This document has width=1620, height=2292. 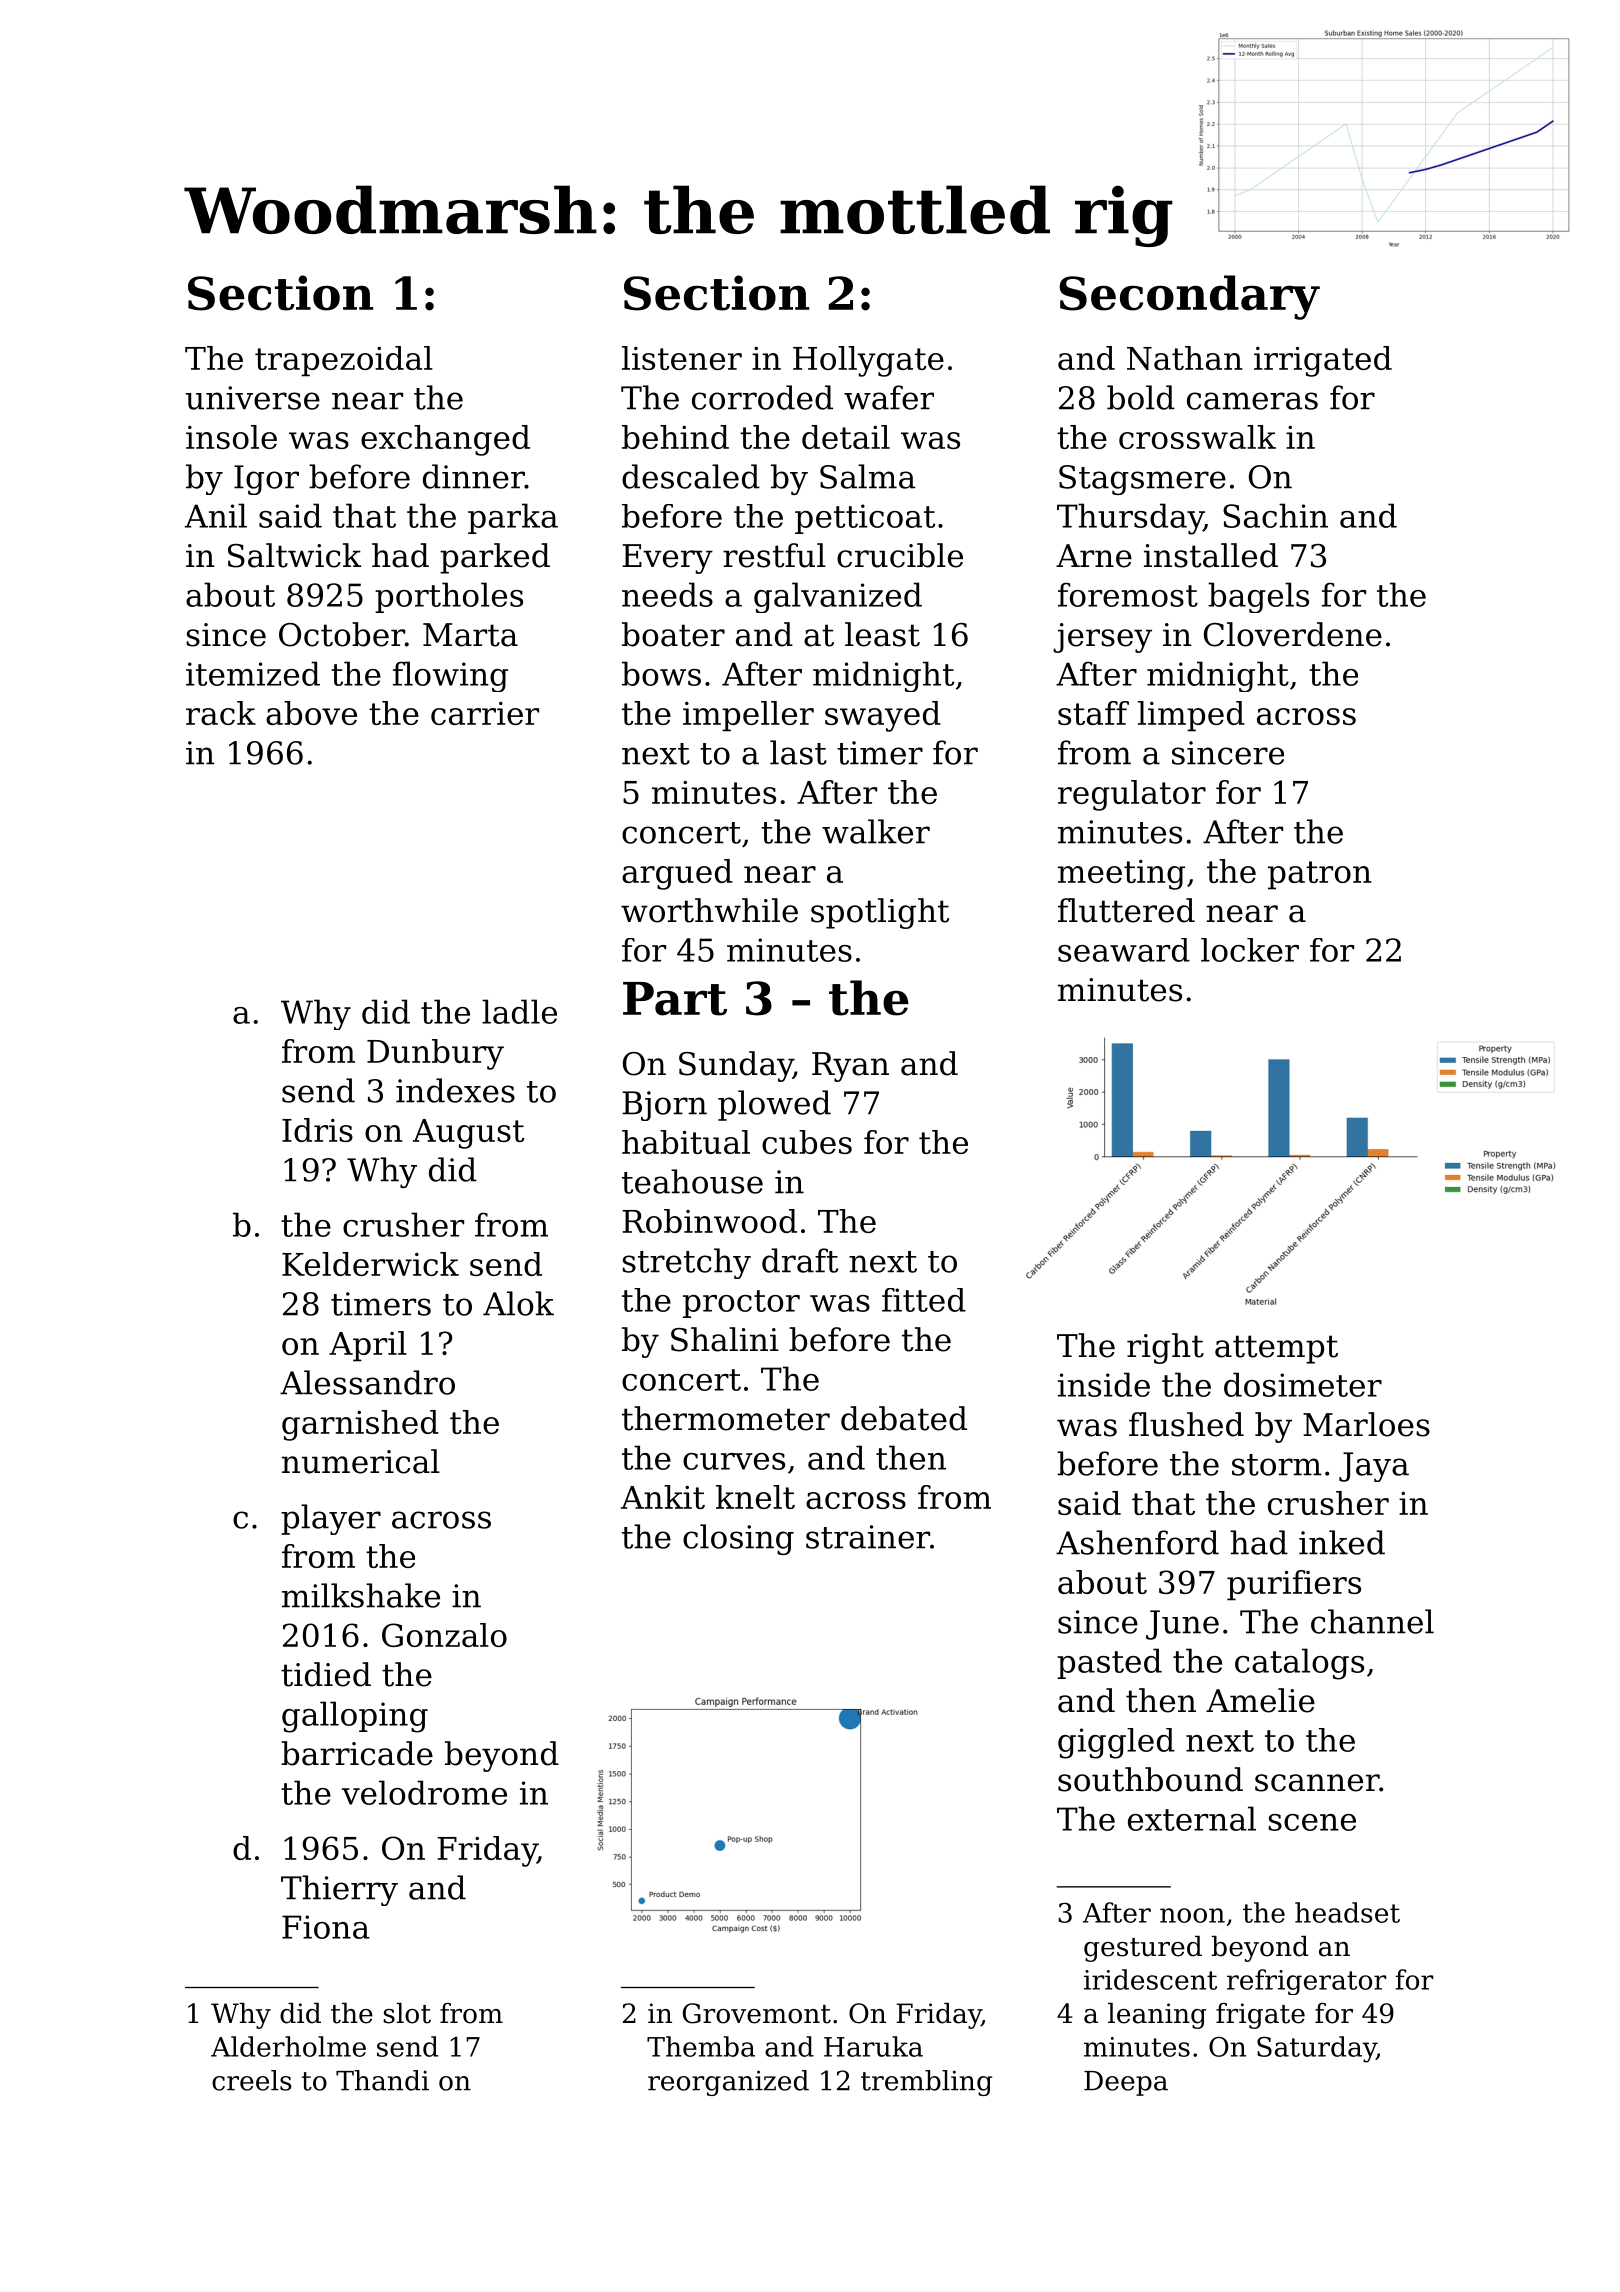 I want to click on catalogs, so click(x=1299, y=1664).
